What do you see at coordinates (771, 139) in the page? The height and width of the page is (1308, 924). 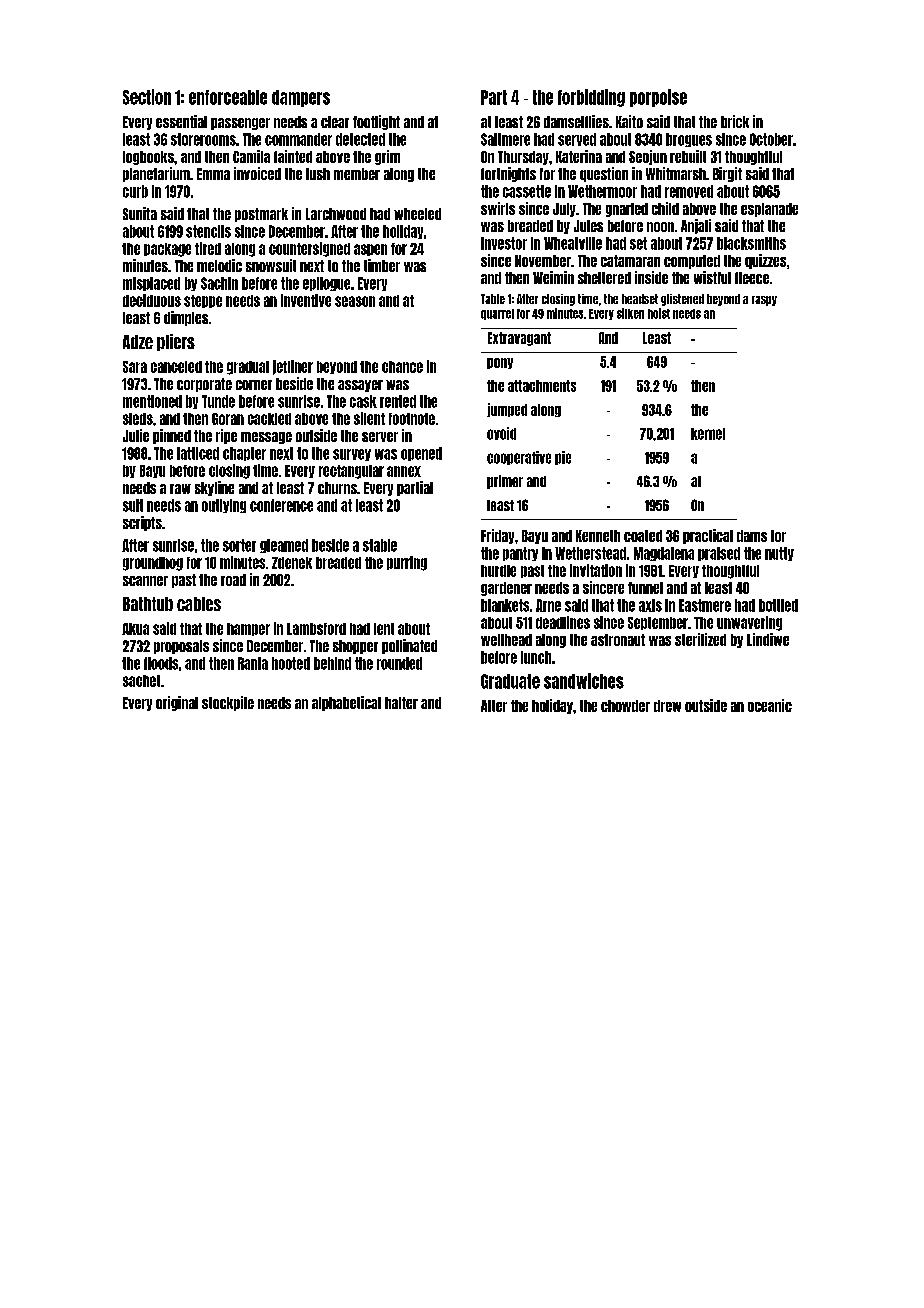 I see `October` at bounding box center [771, 139].
